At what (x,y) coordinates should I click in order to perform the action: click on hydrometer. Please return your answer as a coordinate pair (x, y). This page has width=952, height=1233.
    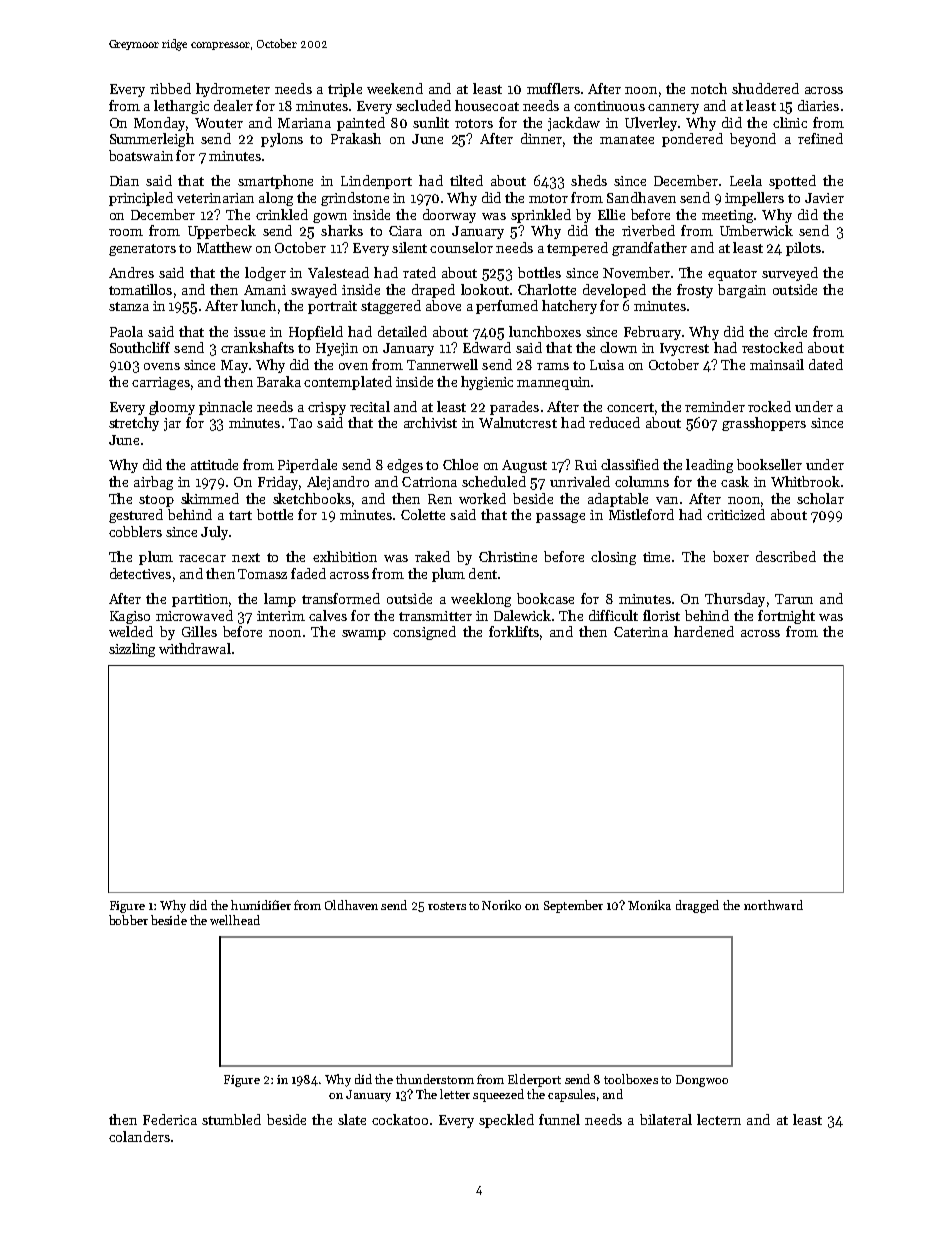
    Looking at the image, I should click on (233, 90).
